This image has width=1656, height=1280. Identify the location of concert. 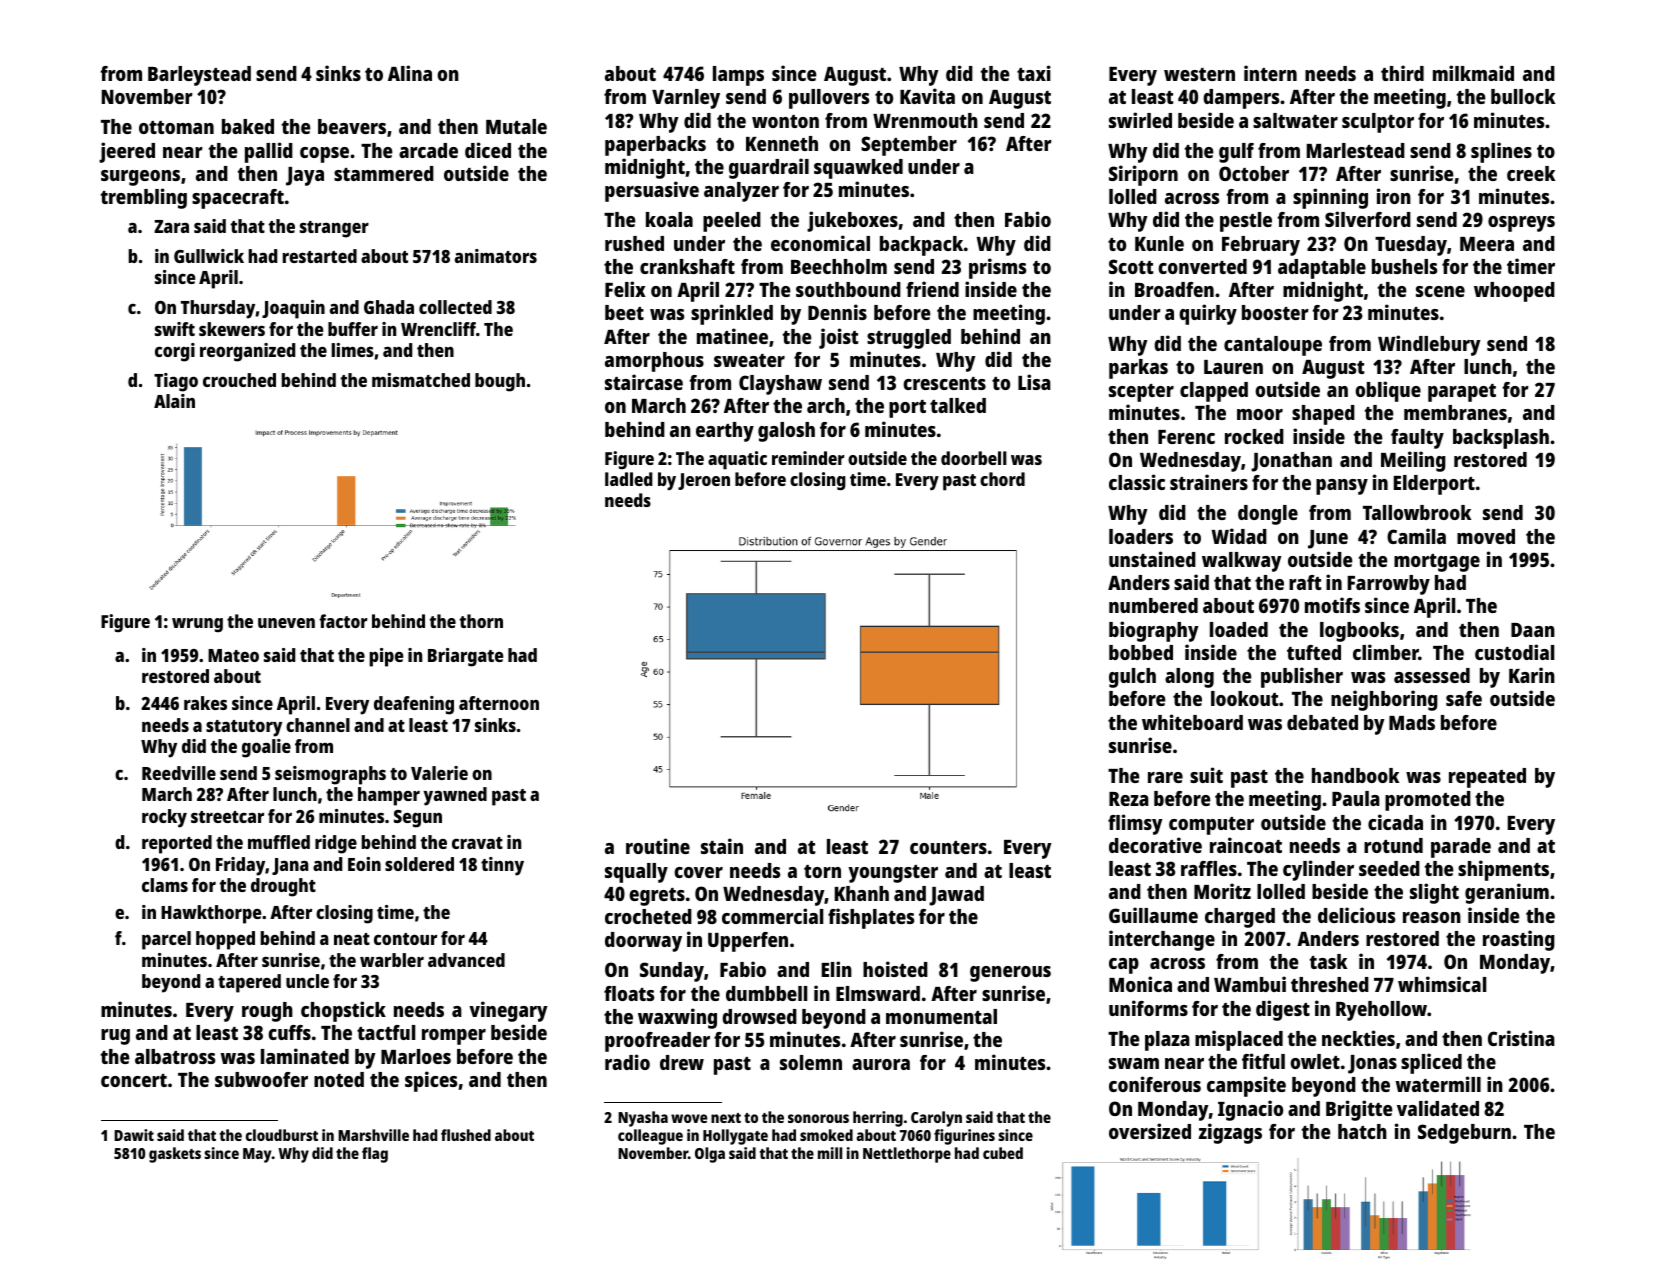
(134, 1080).
